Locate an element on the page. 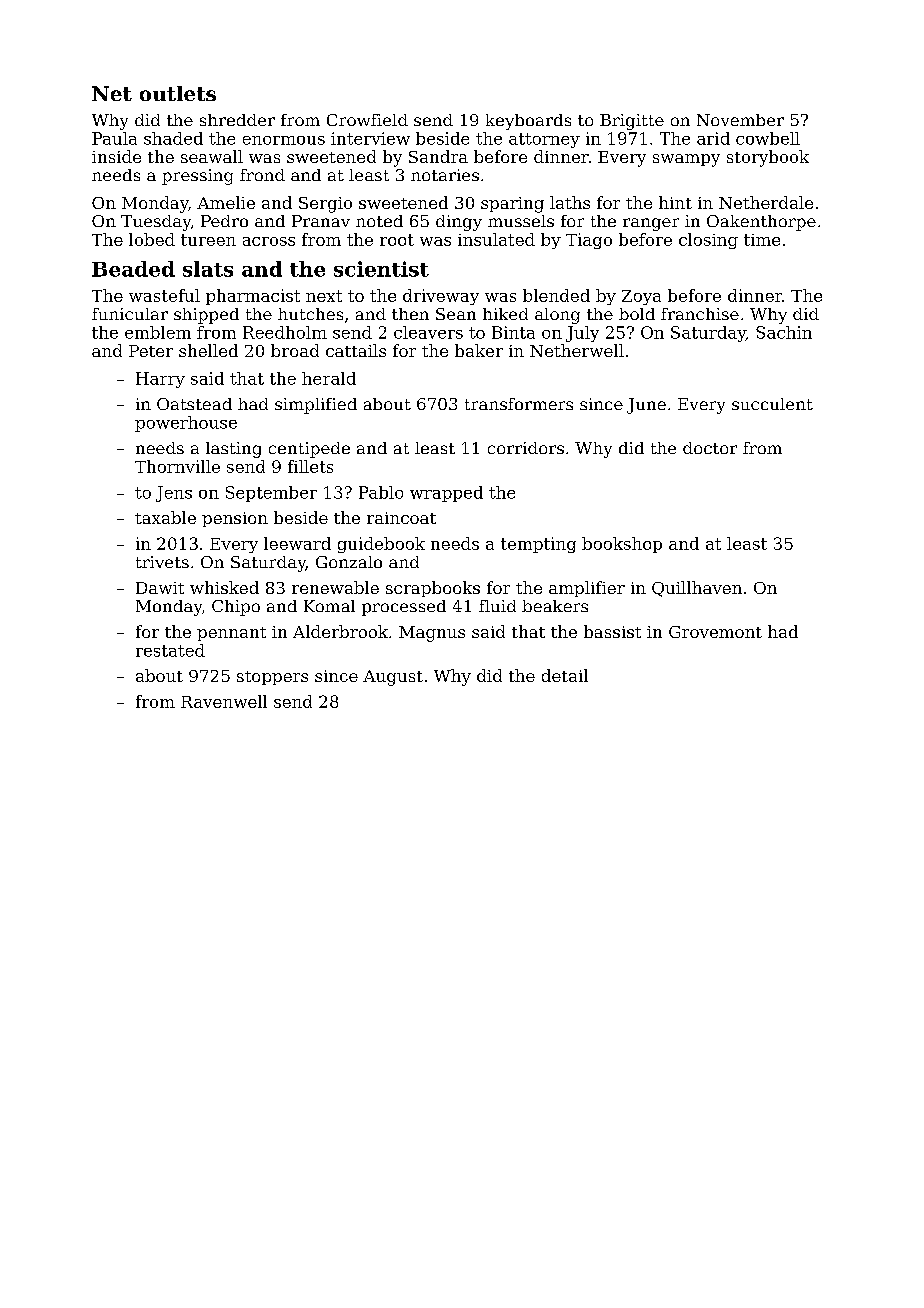  baker is located at coordinates (479, 350).
